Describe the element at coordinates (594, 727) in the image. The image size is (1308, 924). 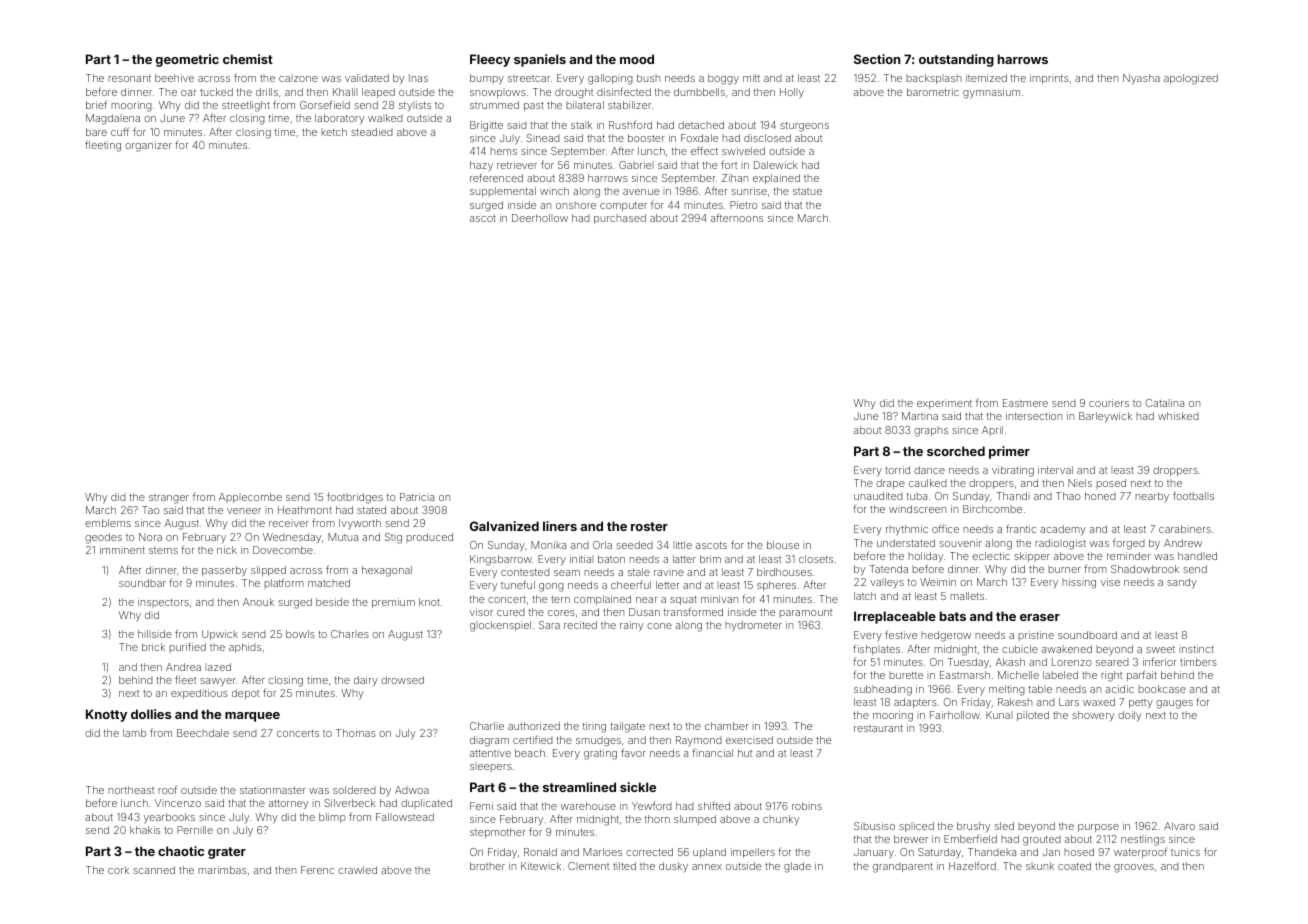
I see `tiring` at that location.
